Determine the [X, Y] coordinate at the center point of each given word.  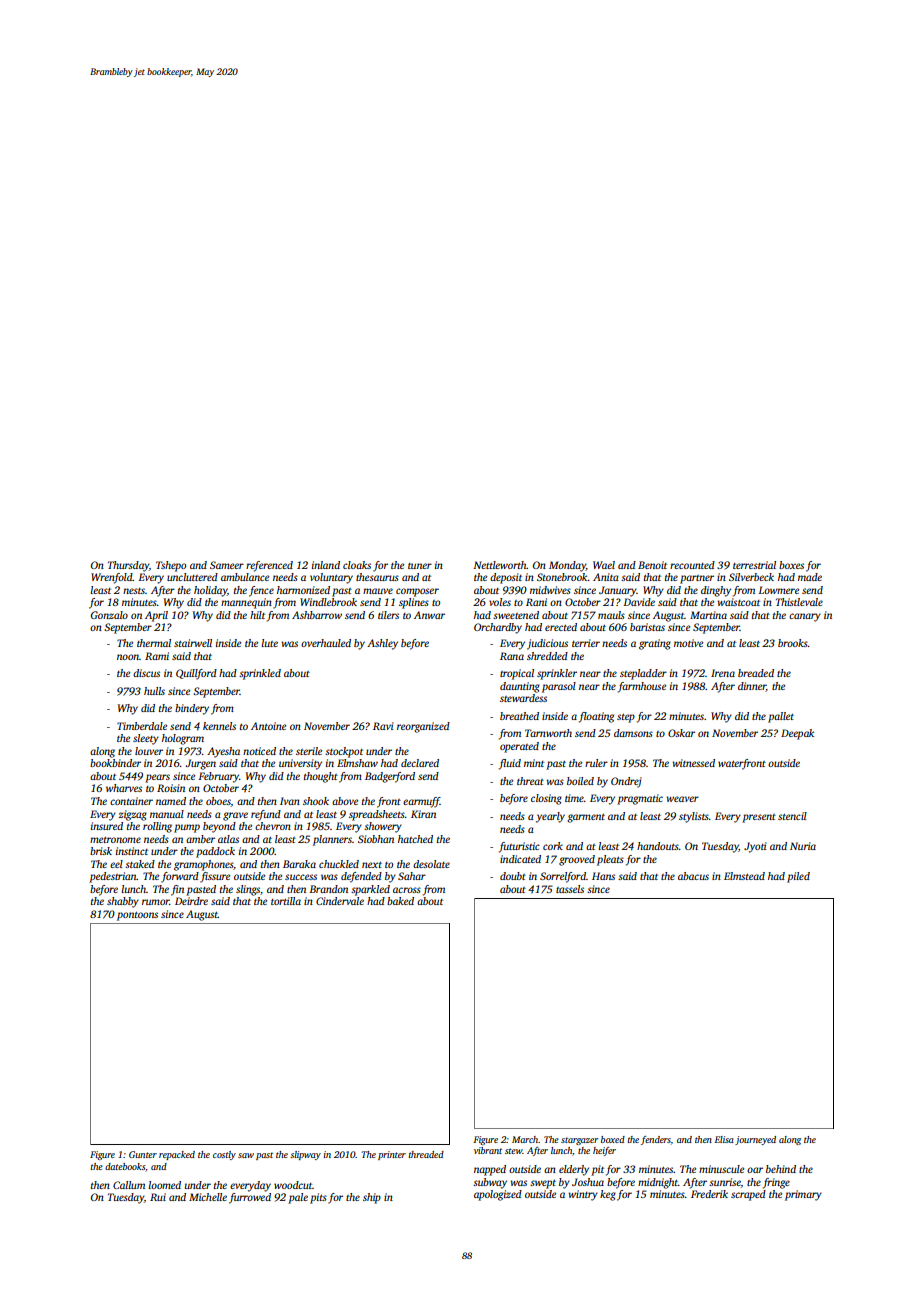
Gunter [143, 1154]
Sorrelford [563, 877]
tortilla [286, 901]
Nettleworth [499, 565]
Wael [604, 565]
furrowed [250, 1198]
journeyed [755, 1140]
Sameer [227, 565]
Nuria [803, 846]
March [525, 1139]
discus [146, 673]
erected [561, 627]
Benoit [652, 565]
